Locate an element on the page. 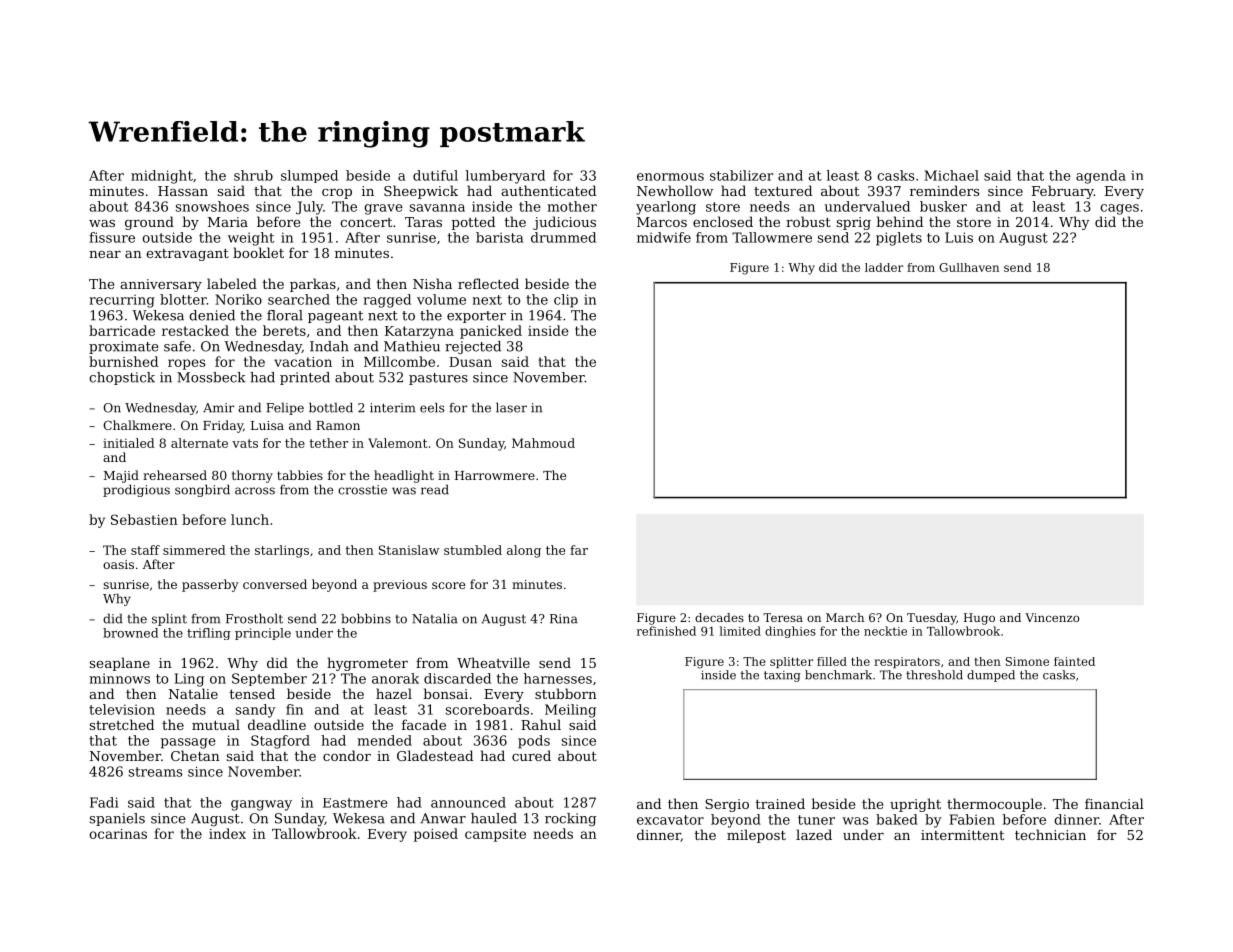 Image resolution: width=1233 pixels, height=952 pixels. oasis is located at coordinates (118, 564).
